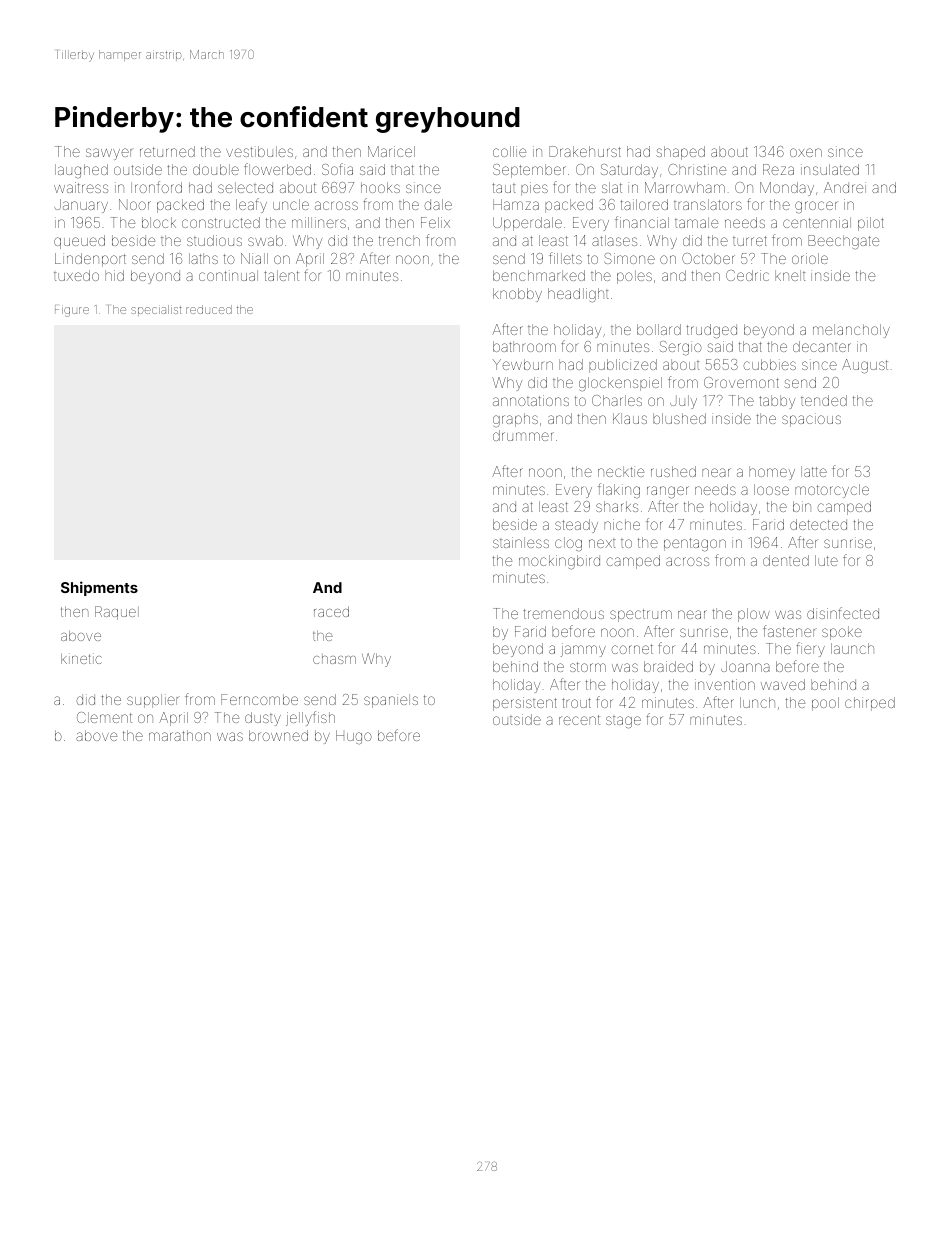 The height and width of the screenshot is (1233, 952). What do you see at coordinates (832, 491) in the screenshot?
I see `motorcycle` at bounding box center [832, 491].
